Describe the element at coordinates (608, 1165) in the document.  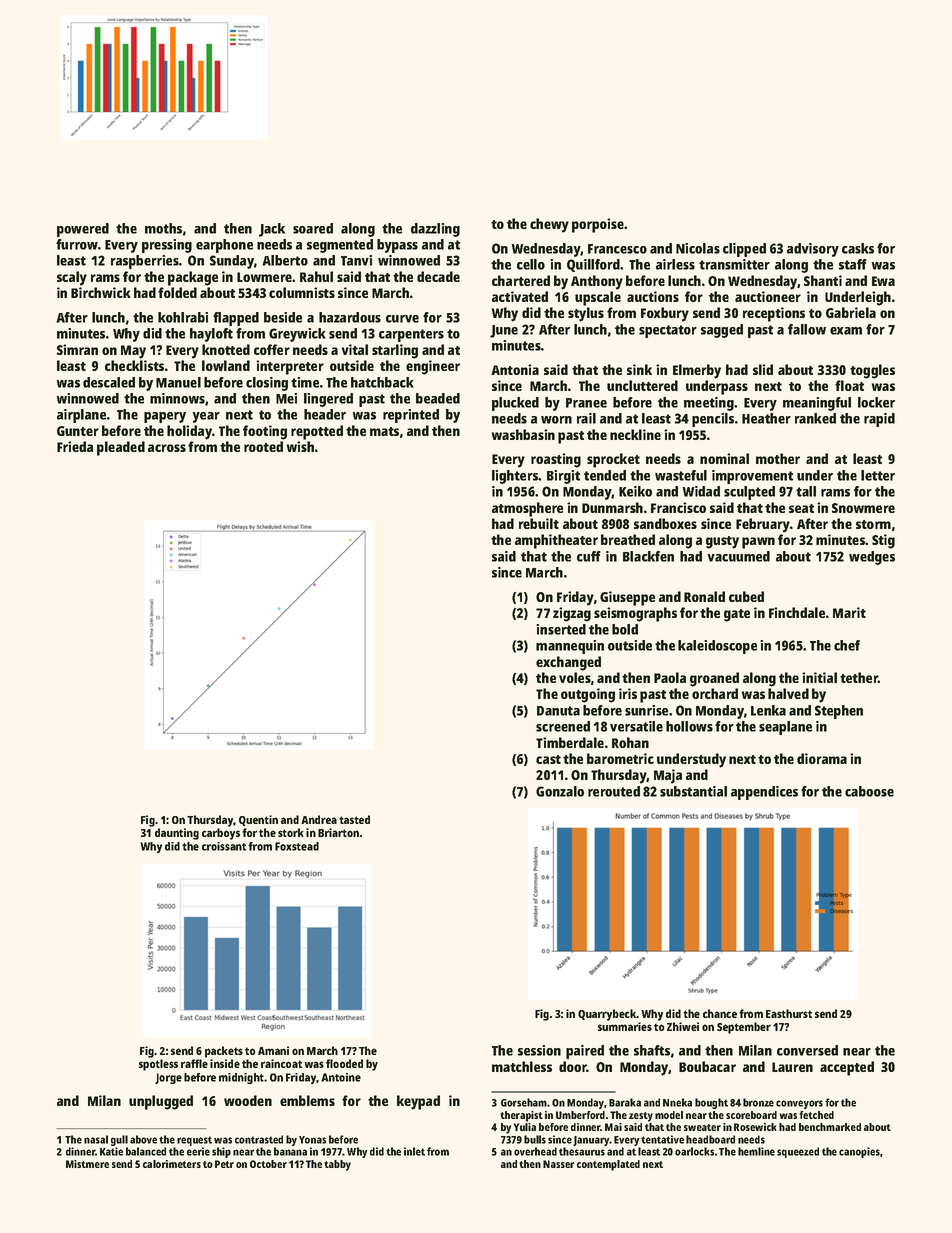
I see `contemplated` at that location.
